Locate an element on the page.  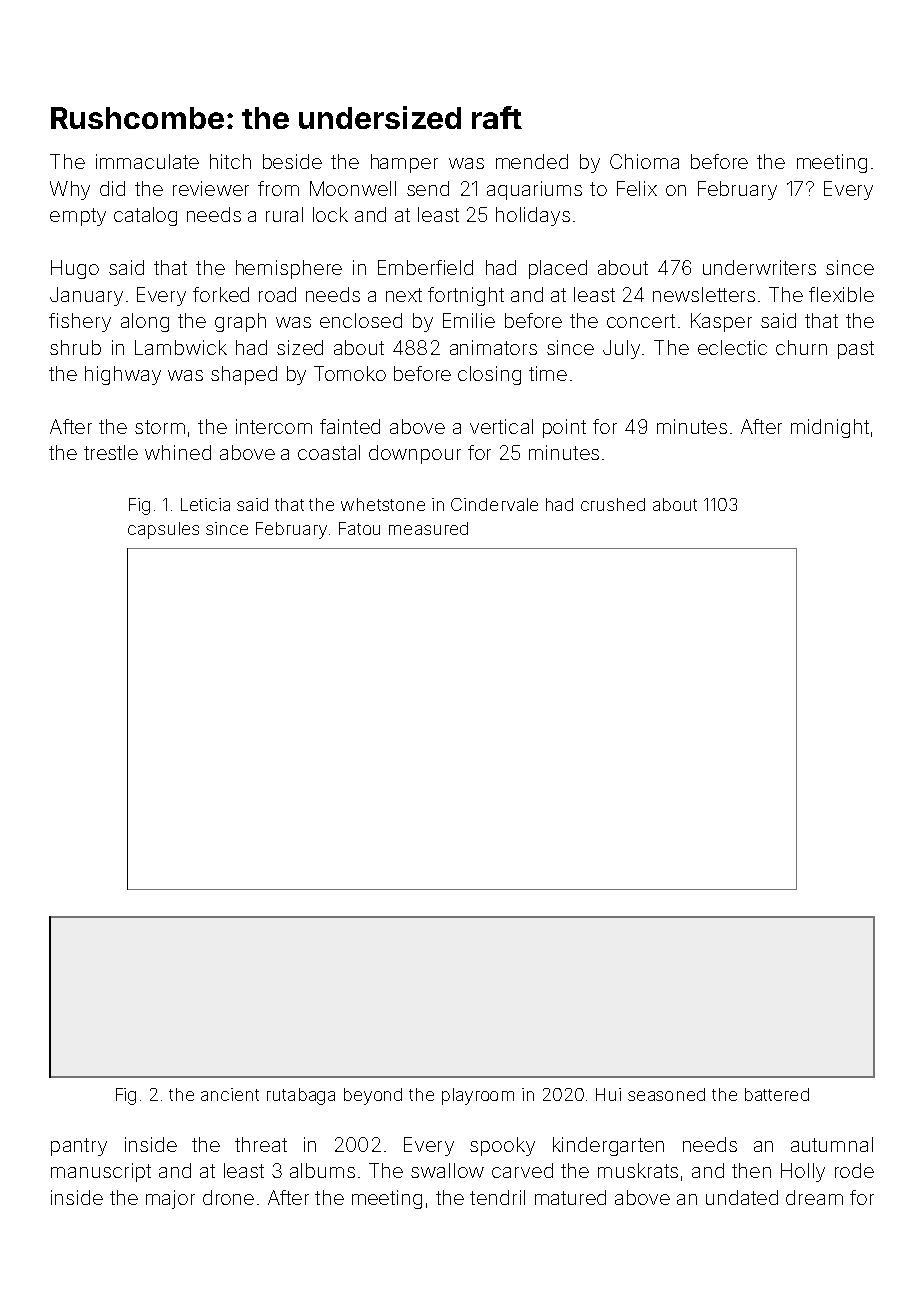
capsules is located at coordinates (163, 530).
